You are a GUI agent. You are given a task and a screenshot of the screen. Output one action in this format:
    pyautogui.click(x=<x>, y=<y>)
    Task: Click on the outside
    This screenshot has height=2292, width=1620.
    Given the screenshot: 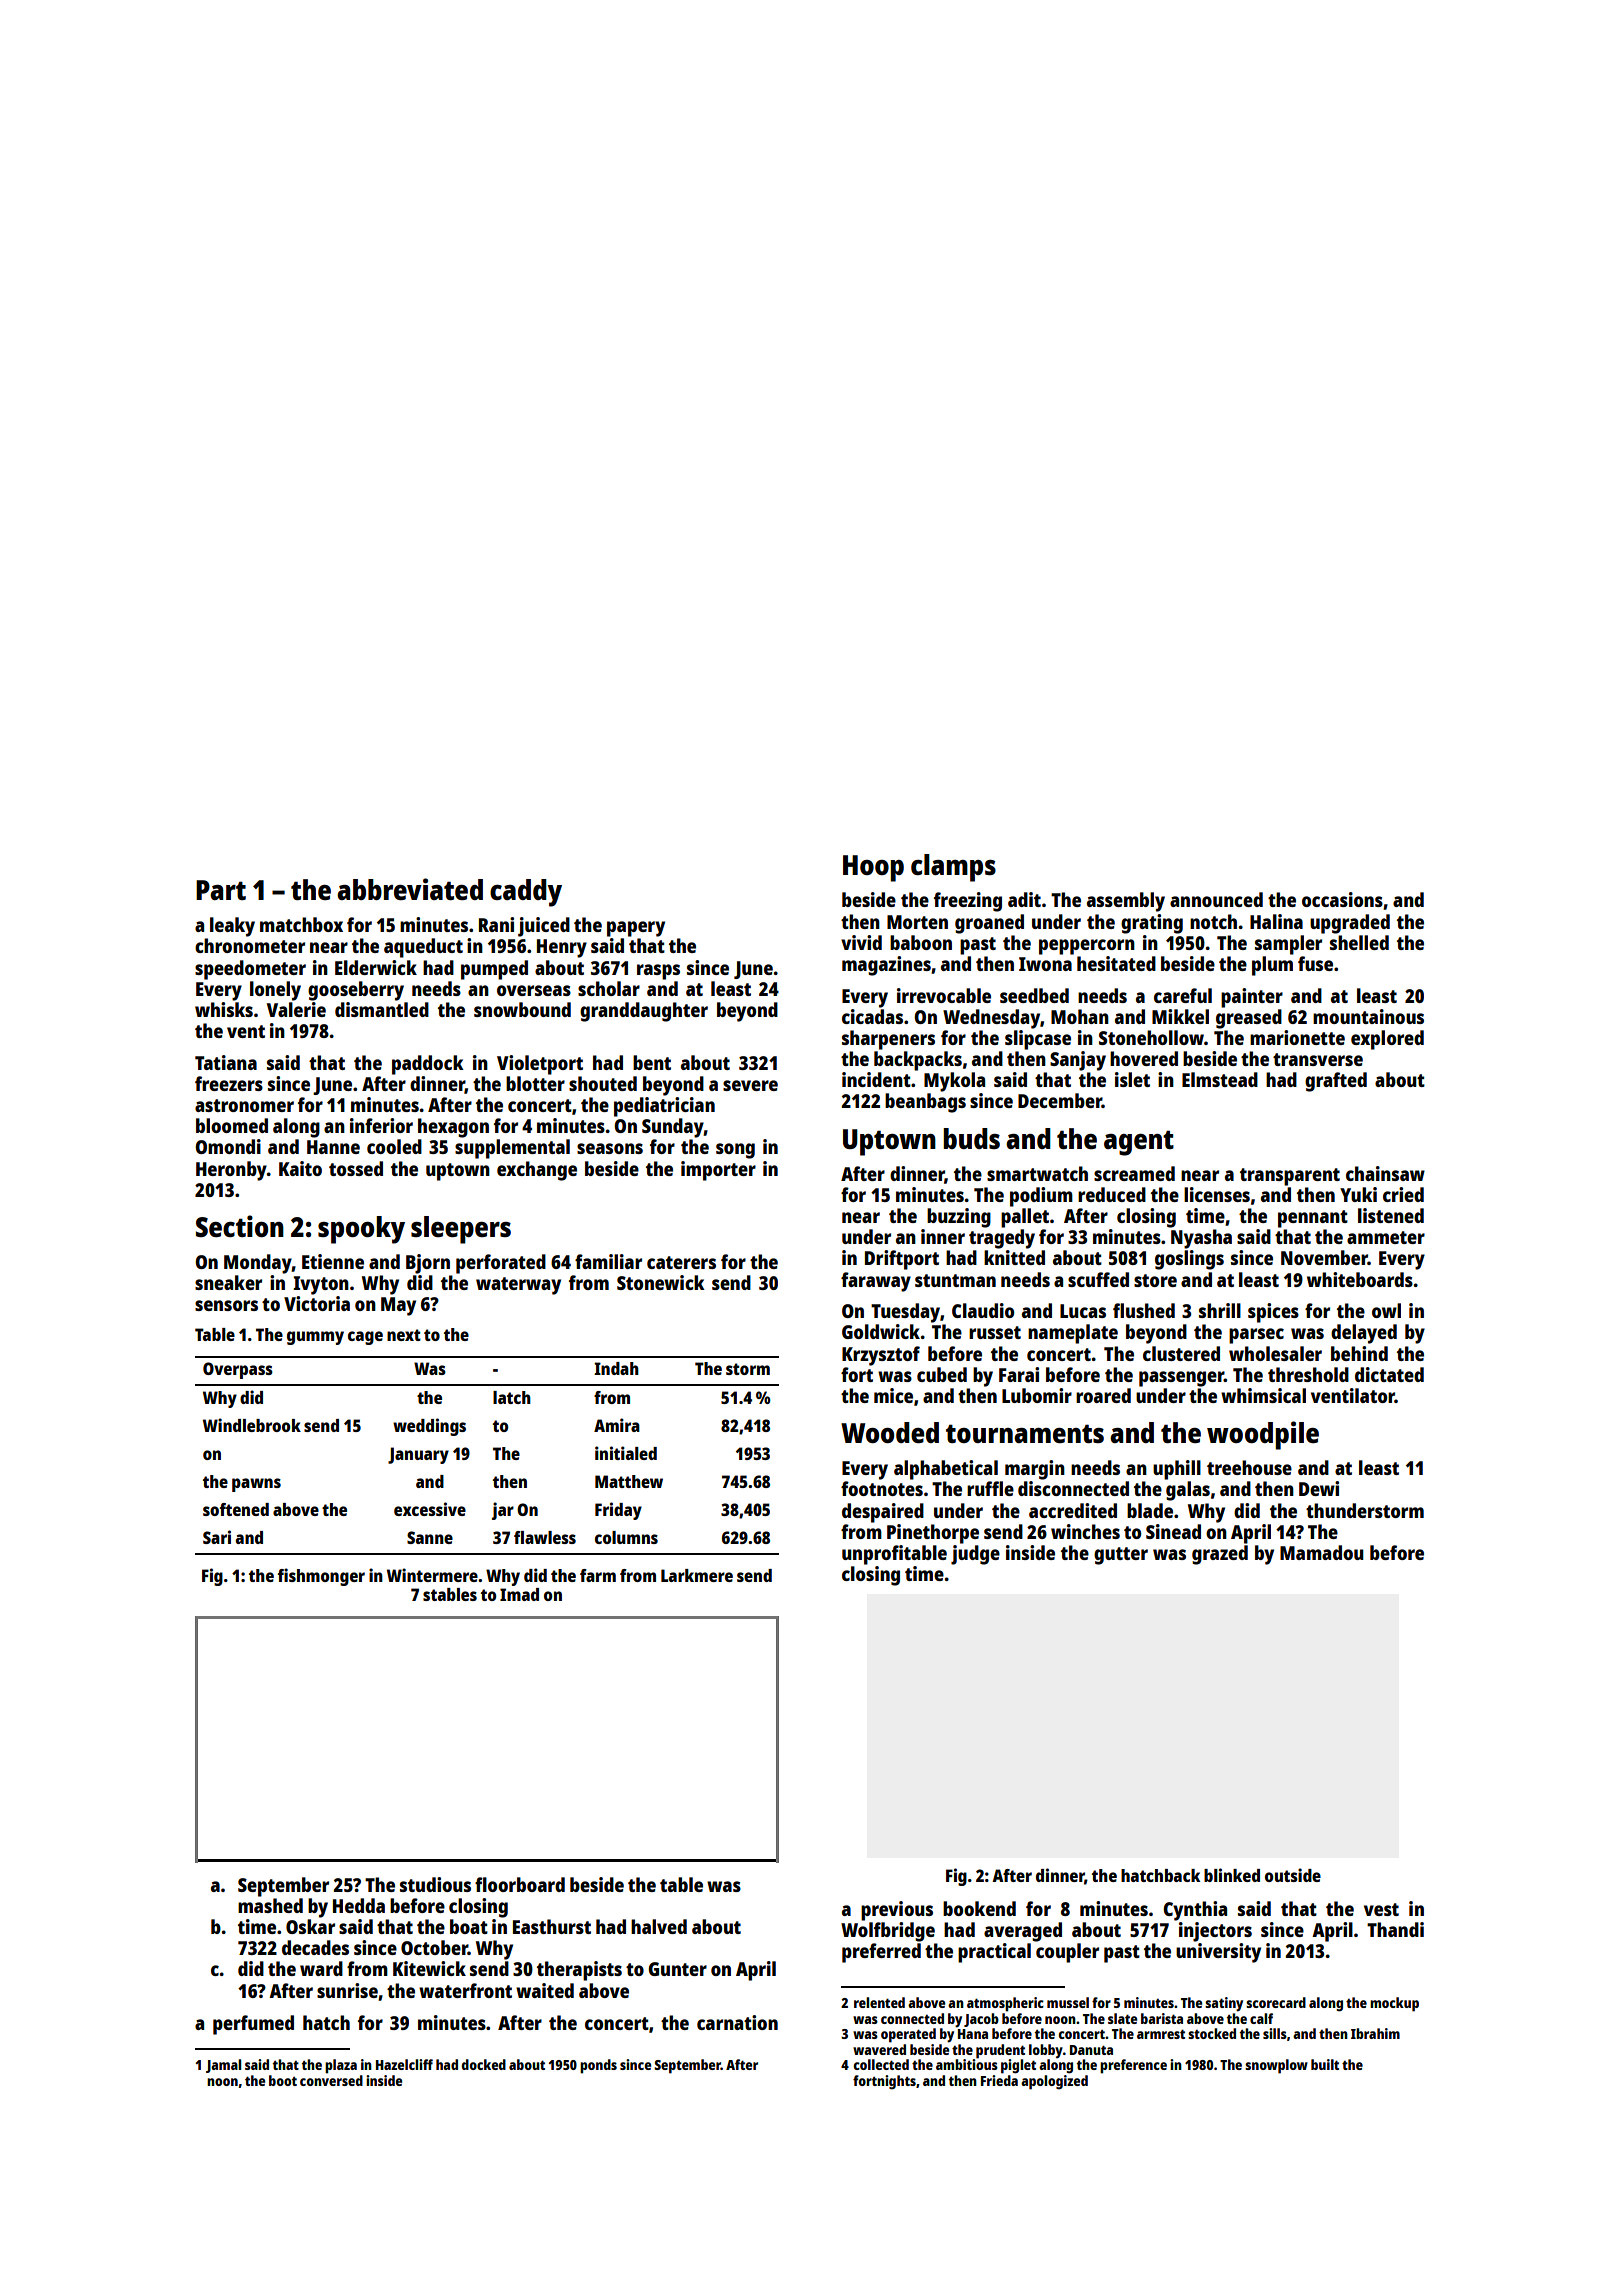 What is the action you would take?
    pyautogui.click(x=1293, y=1875)
